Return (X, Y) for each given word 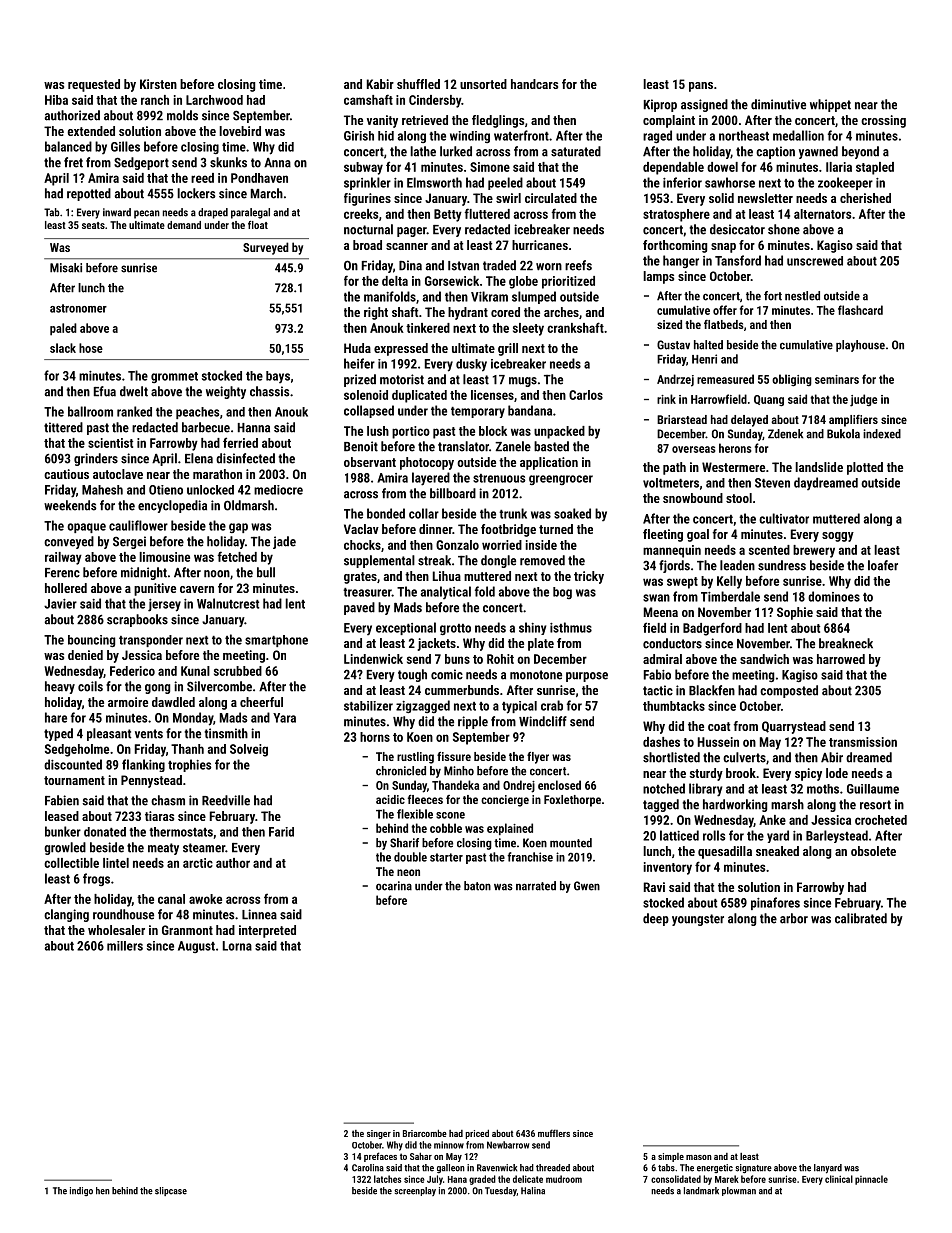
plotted (865, 468)
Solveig (249, 750)
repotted (89, 194)
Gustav (673, 345)
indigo (81, 1191)
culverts (744, 757)
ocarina (394, 886)
